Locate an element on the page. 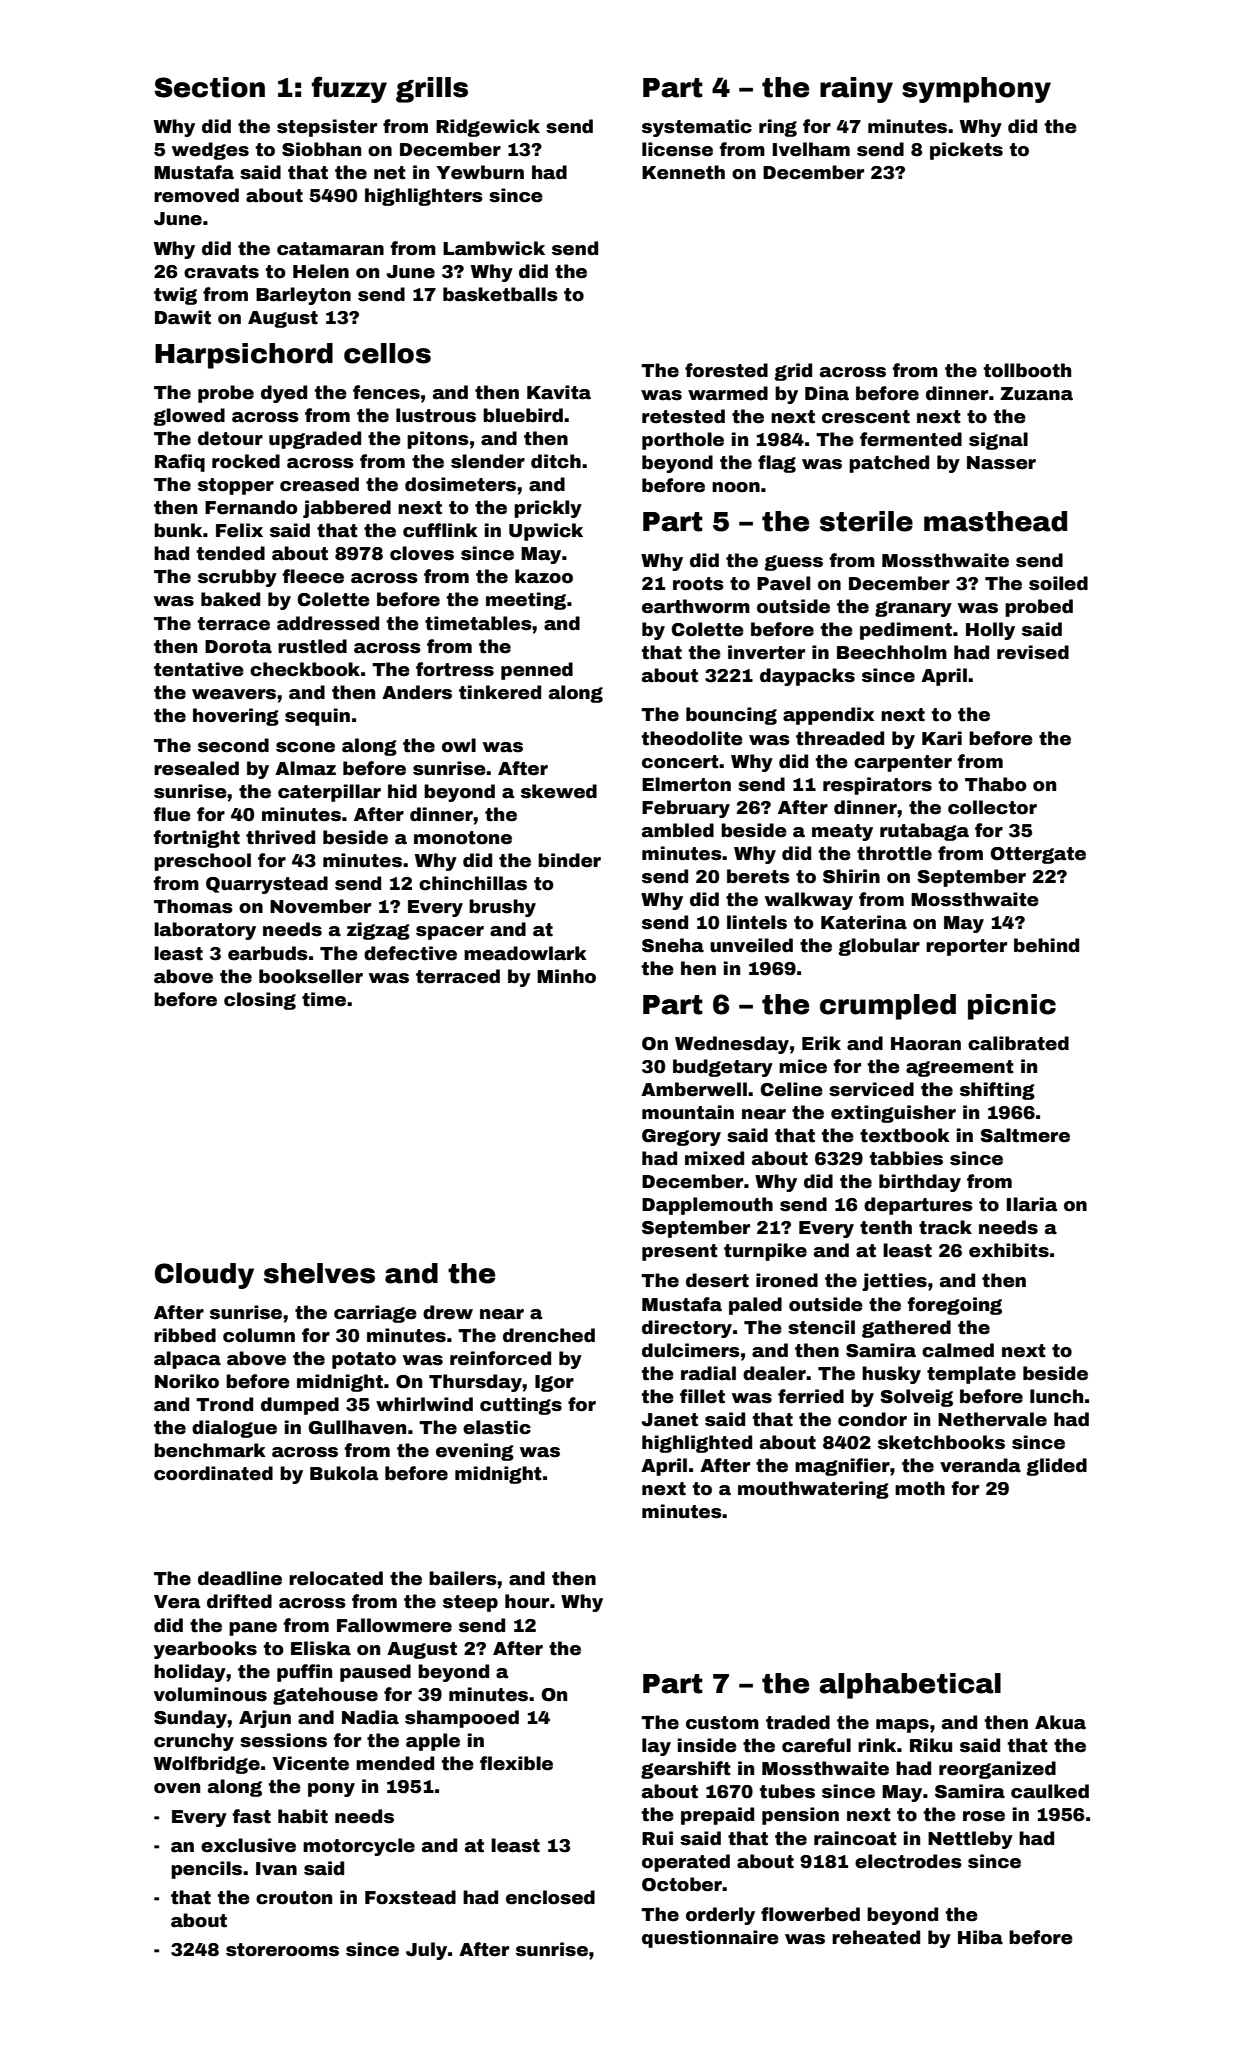 Image resolution: width=1245 pixels, height=2051 pixels. behind is located at coordinates (1046, 945).
